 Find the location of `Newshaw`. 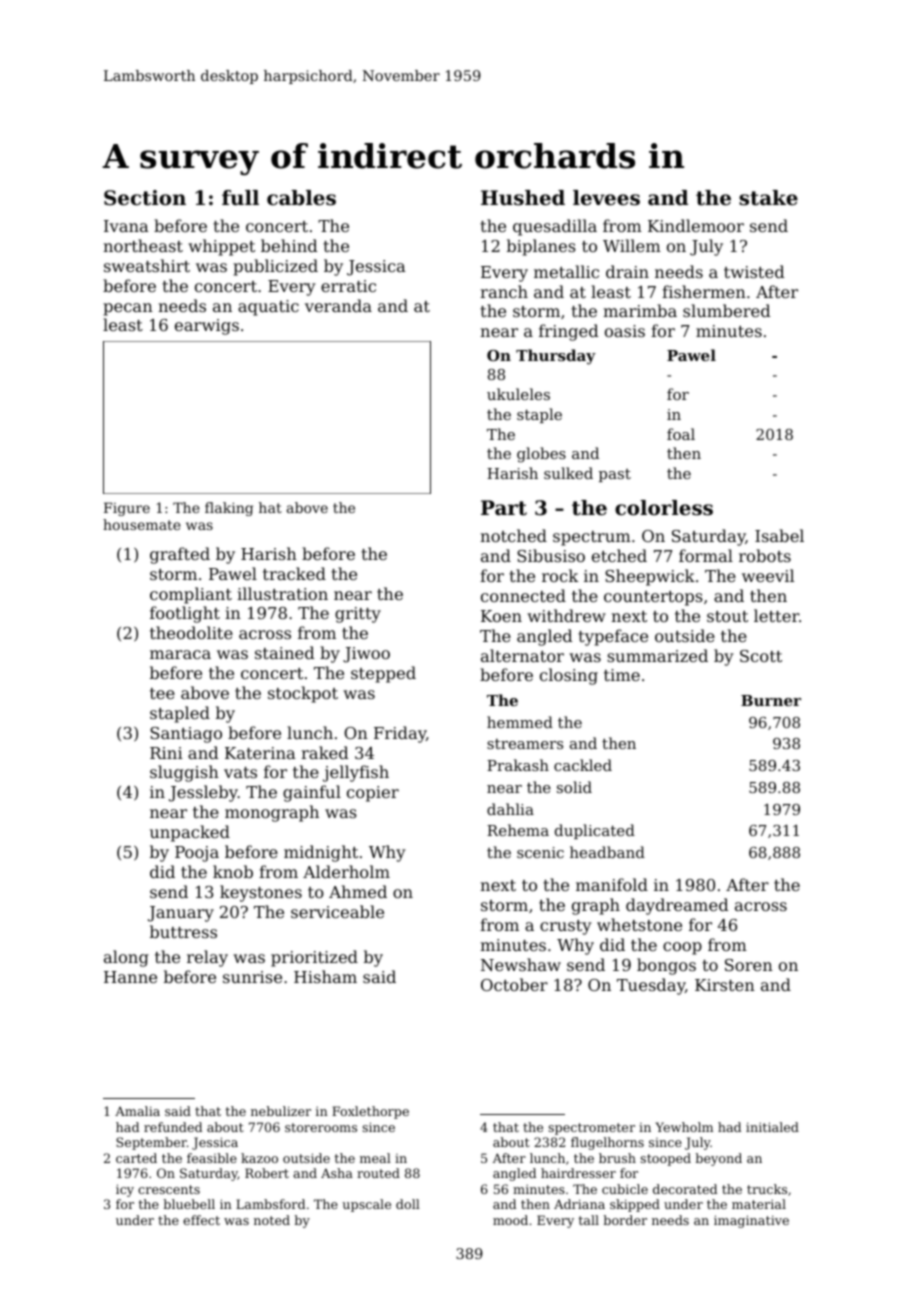

Newshaw is located at coordinates (521, 964).
